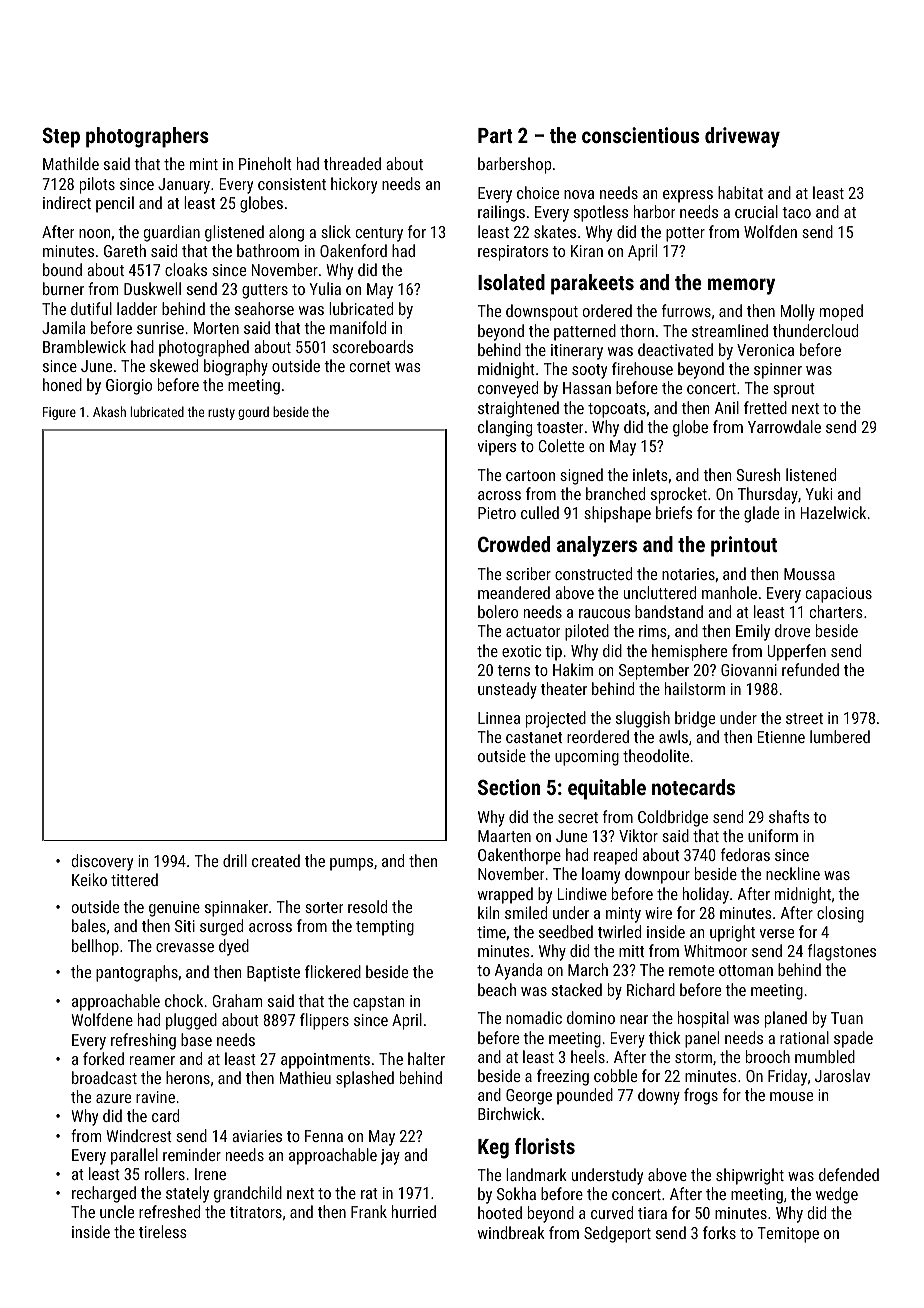 The image size is (924, 1308). Describe the element at coordinates (134, 879) in the screenshot. I see `tittered` at that location.
